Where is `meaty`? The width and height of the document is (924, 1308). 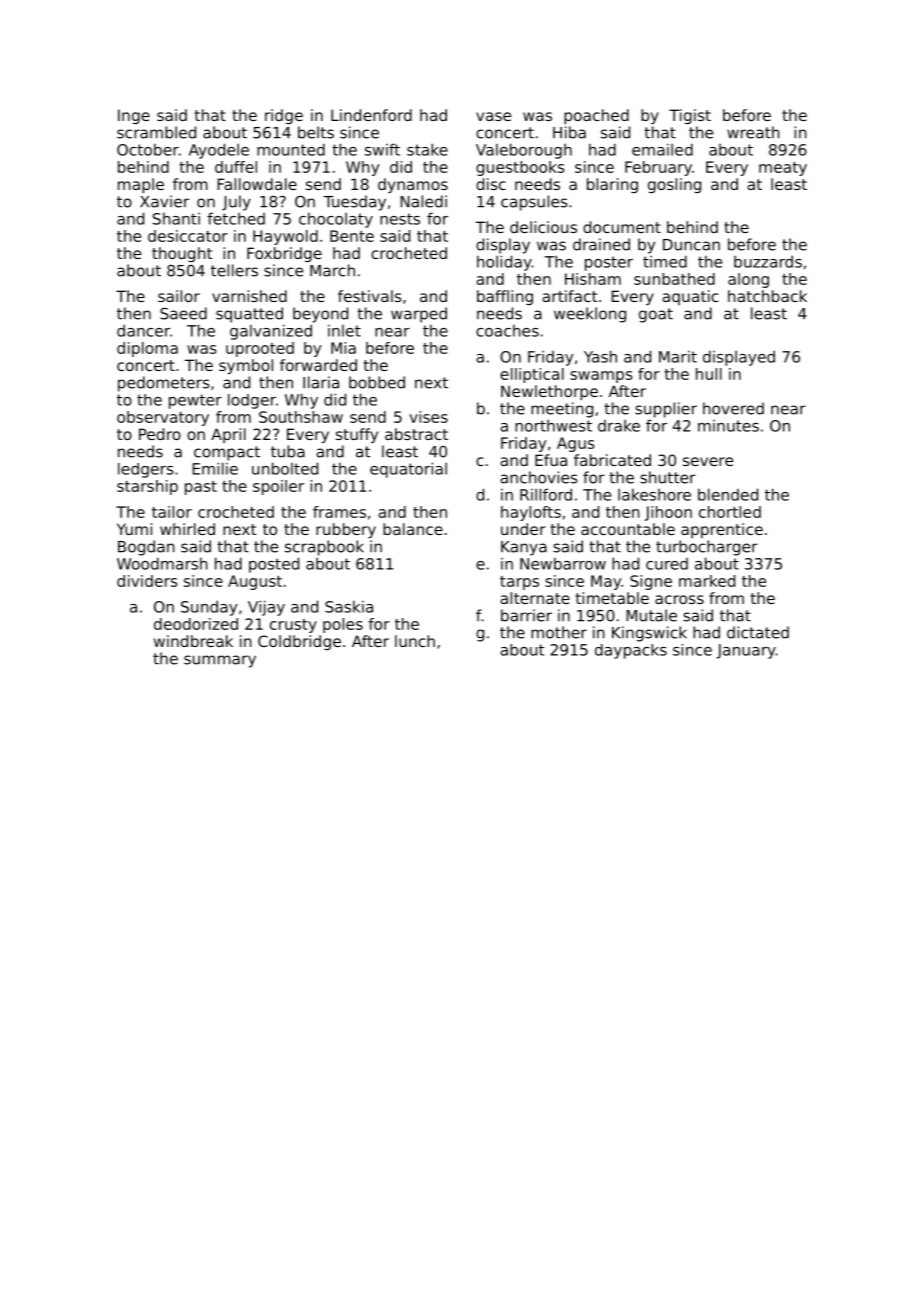 meaty is located at coordinates (783, 169).
